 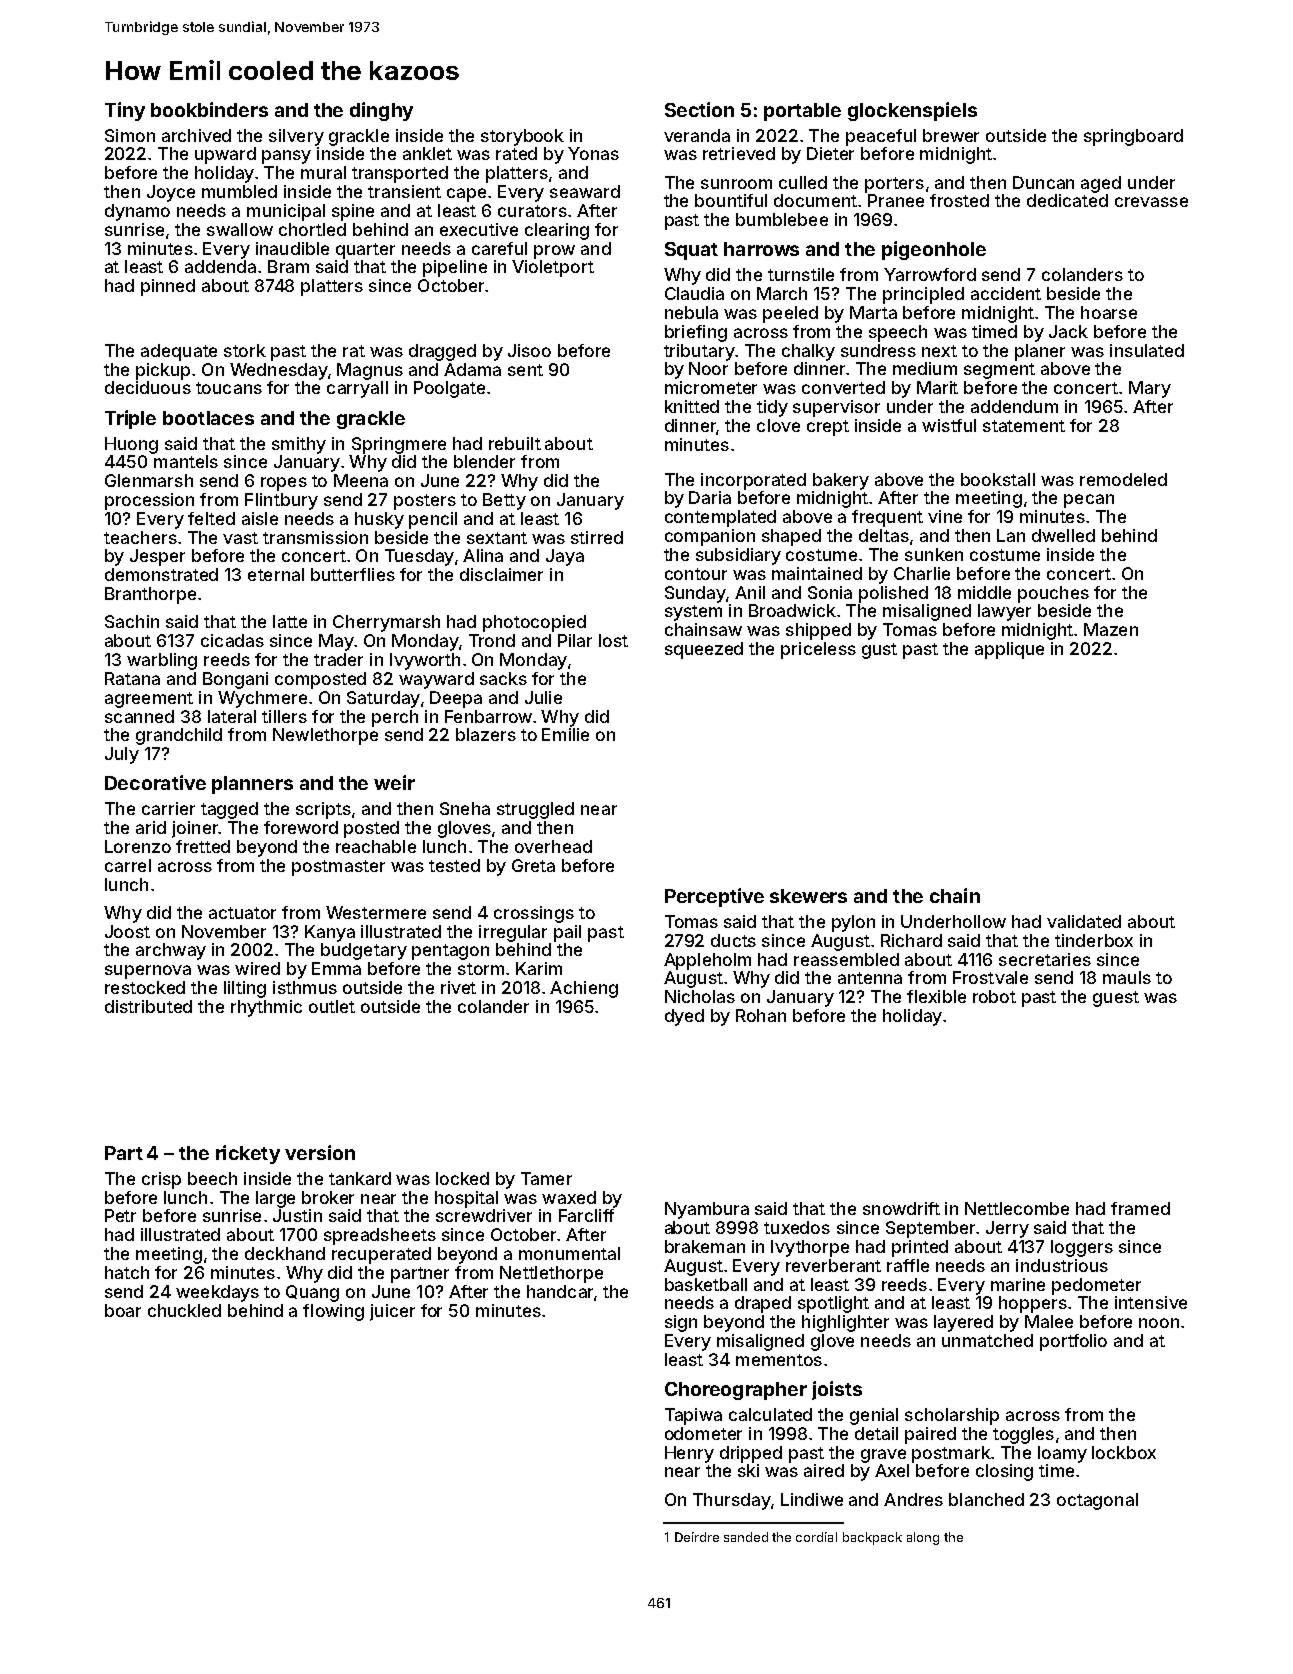 I want to click on sent, so click(x=525, y=370).
